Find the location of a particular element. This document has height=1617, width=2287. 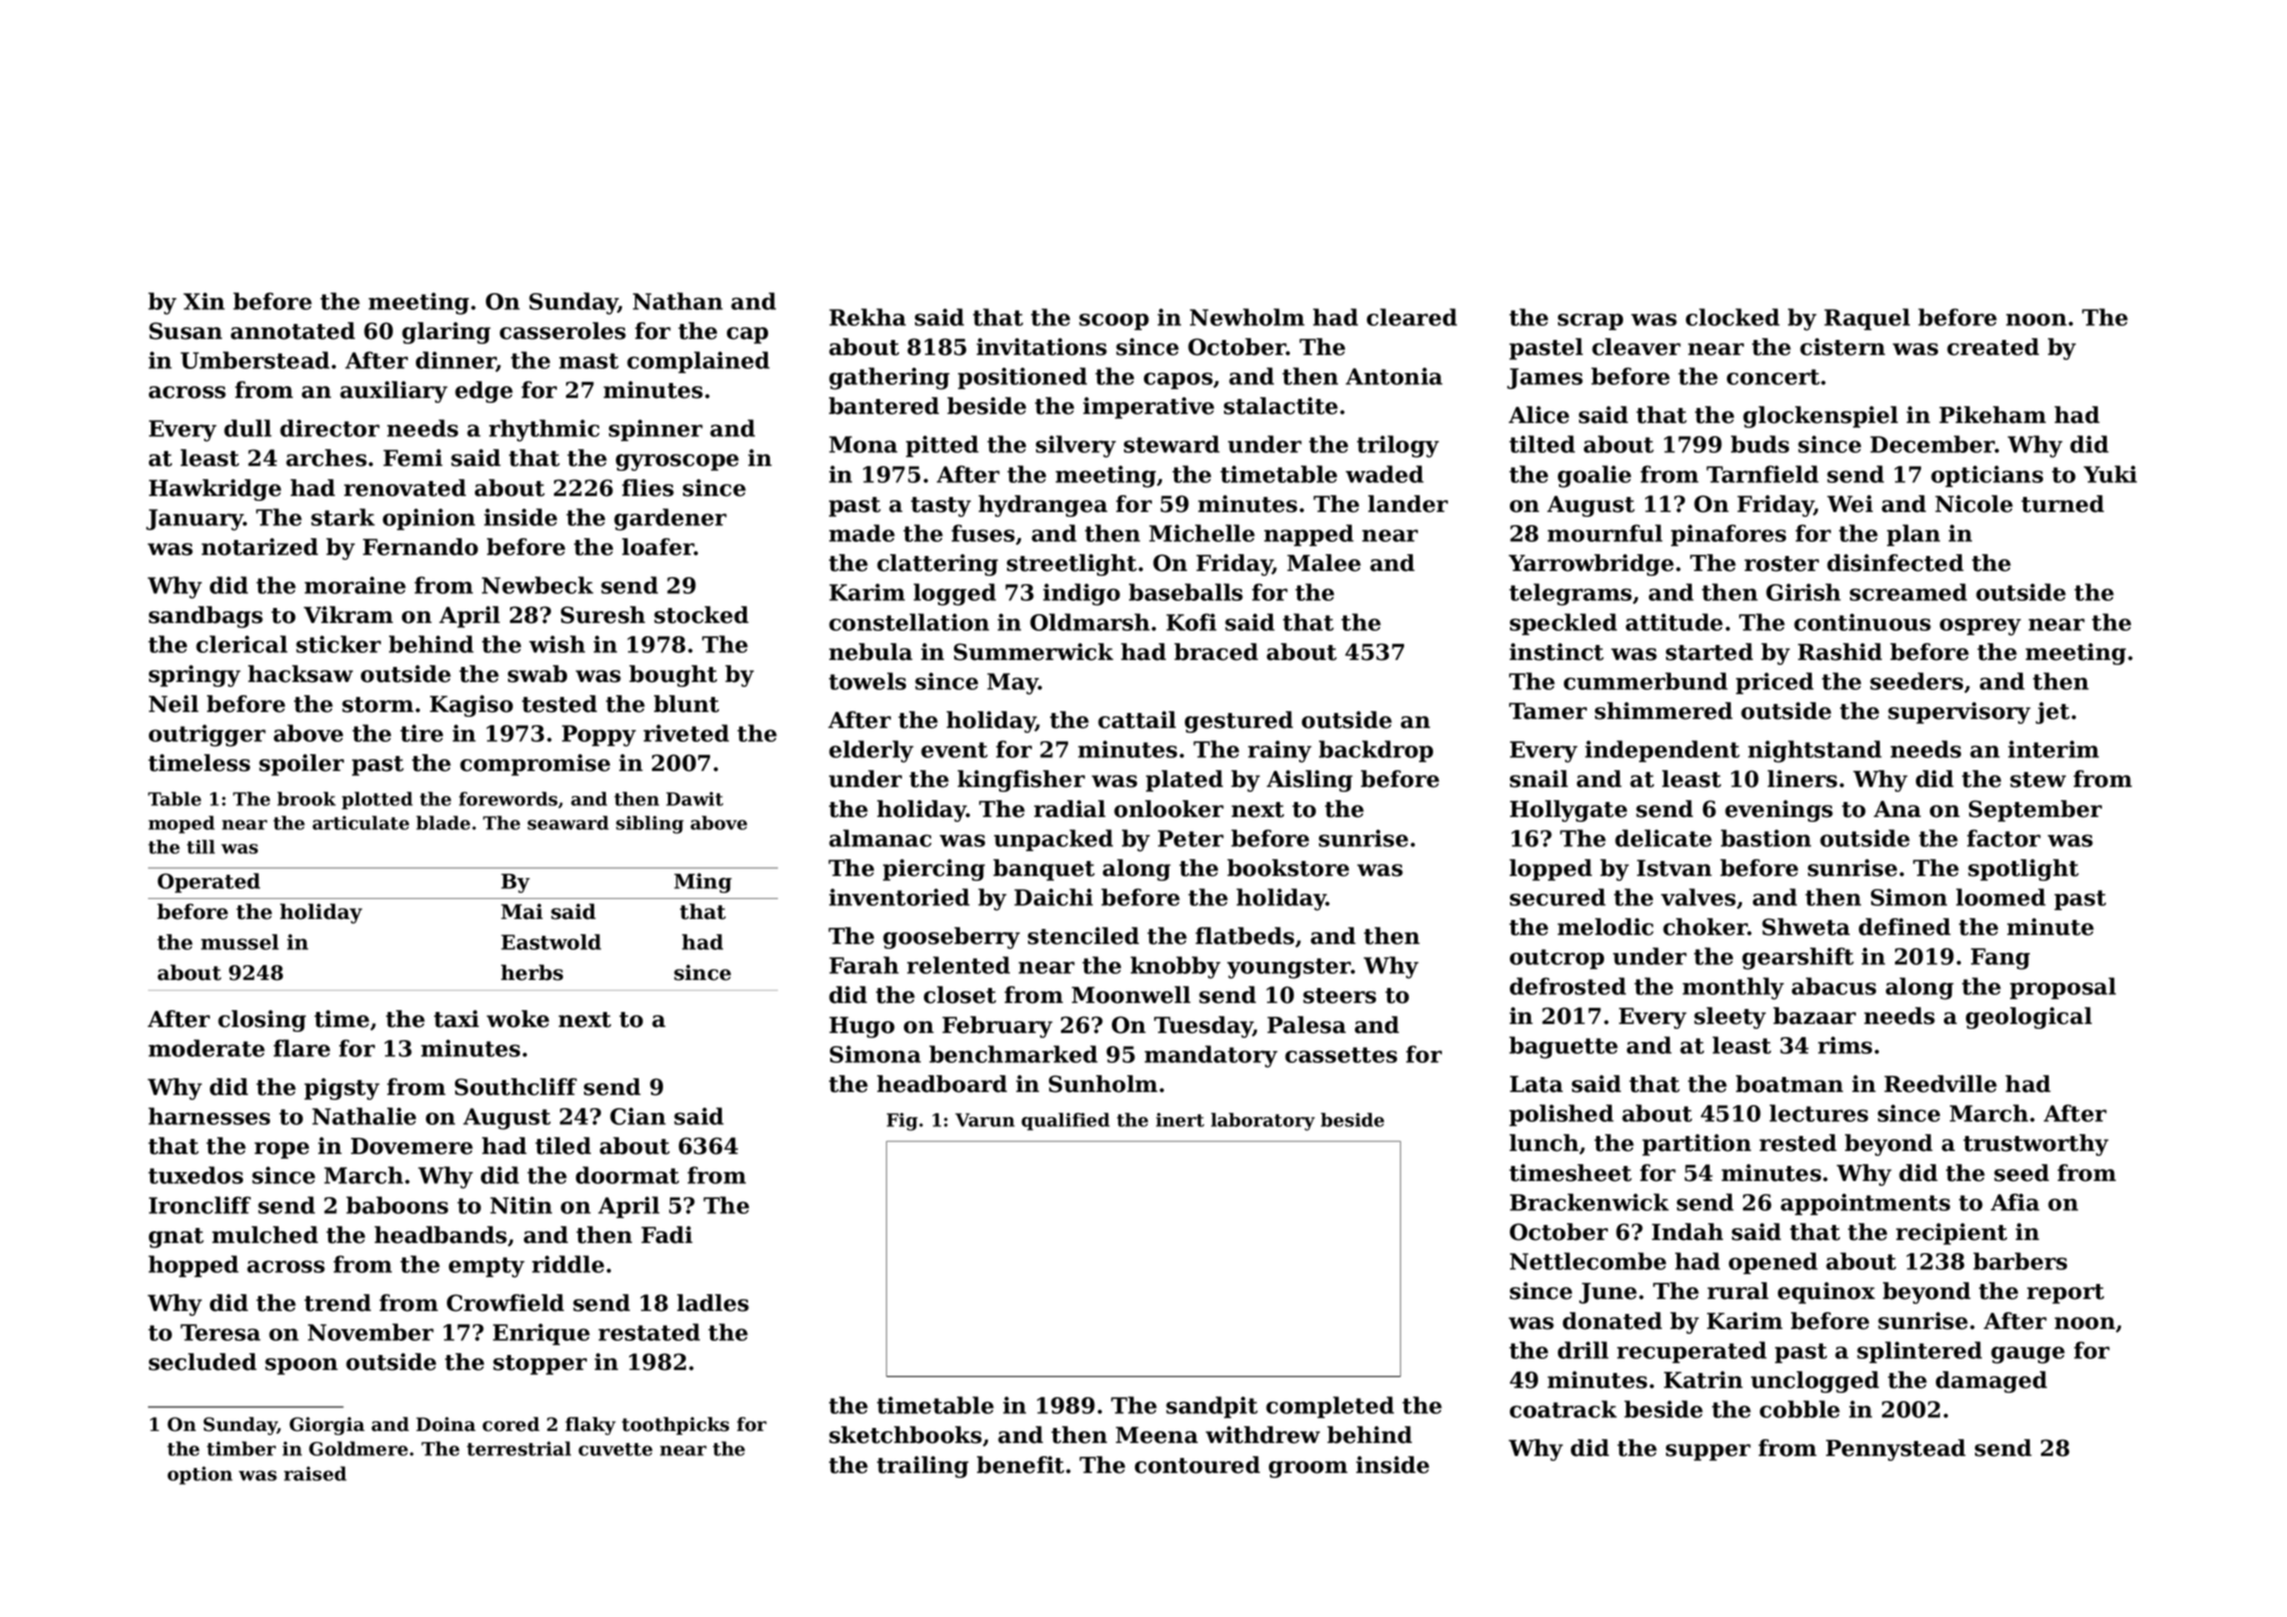

restated is located at coordinates (649, 1332).
